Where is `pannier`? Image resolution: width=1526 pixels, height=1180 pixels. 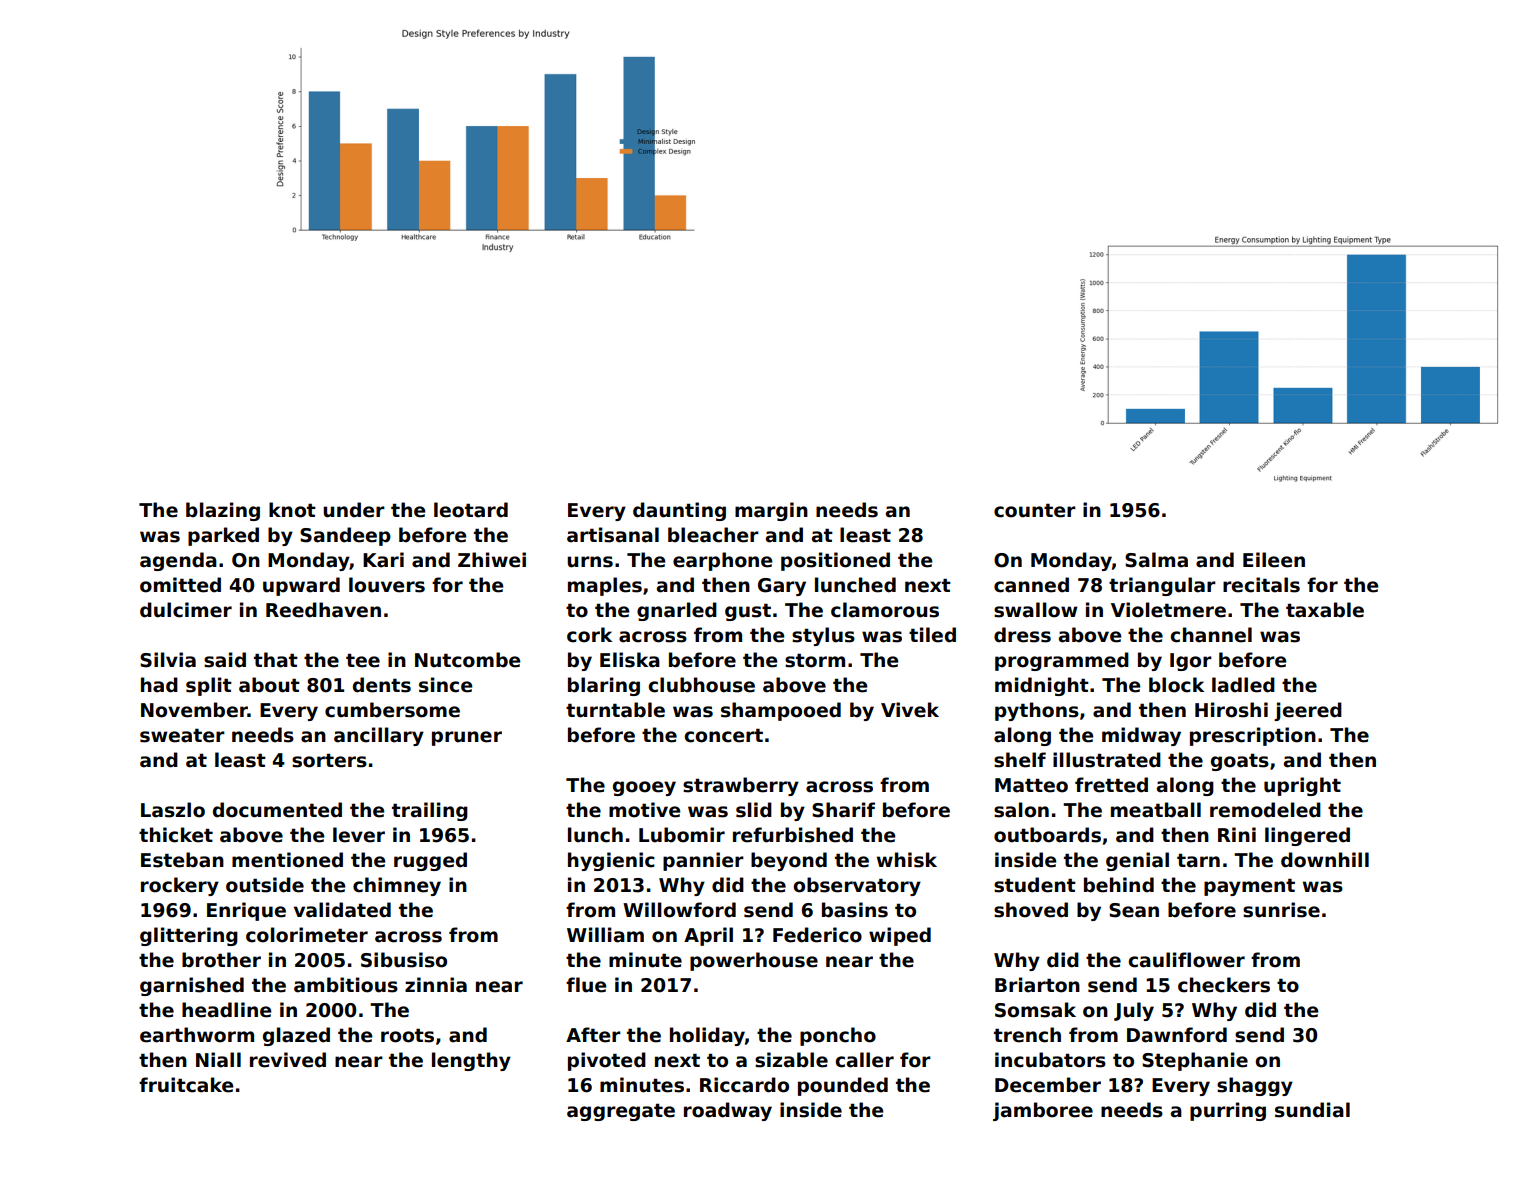
pannier is located at coordinates (703, 861).
